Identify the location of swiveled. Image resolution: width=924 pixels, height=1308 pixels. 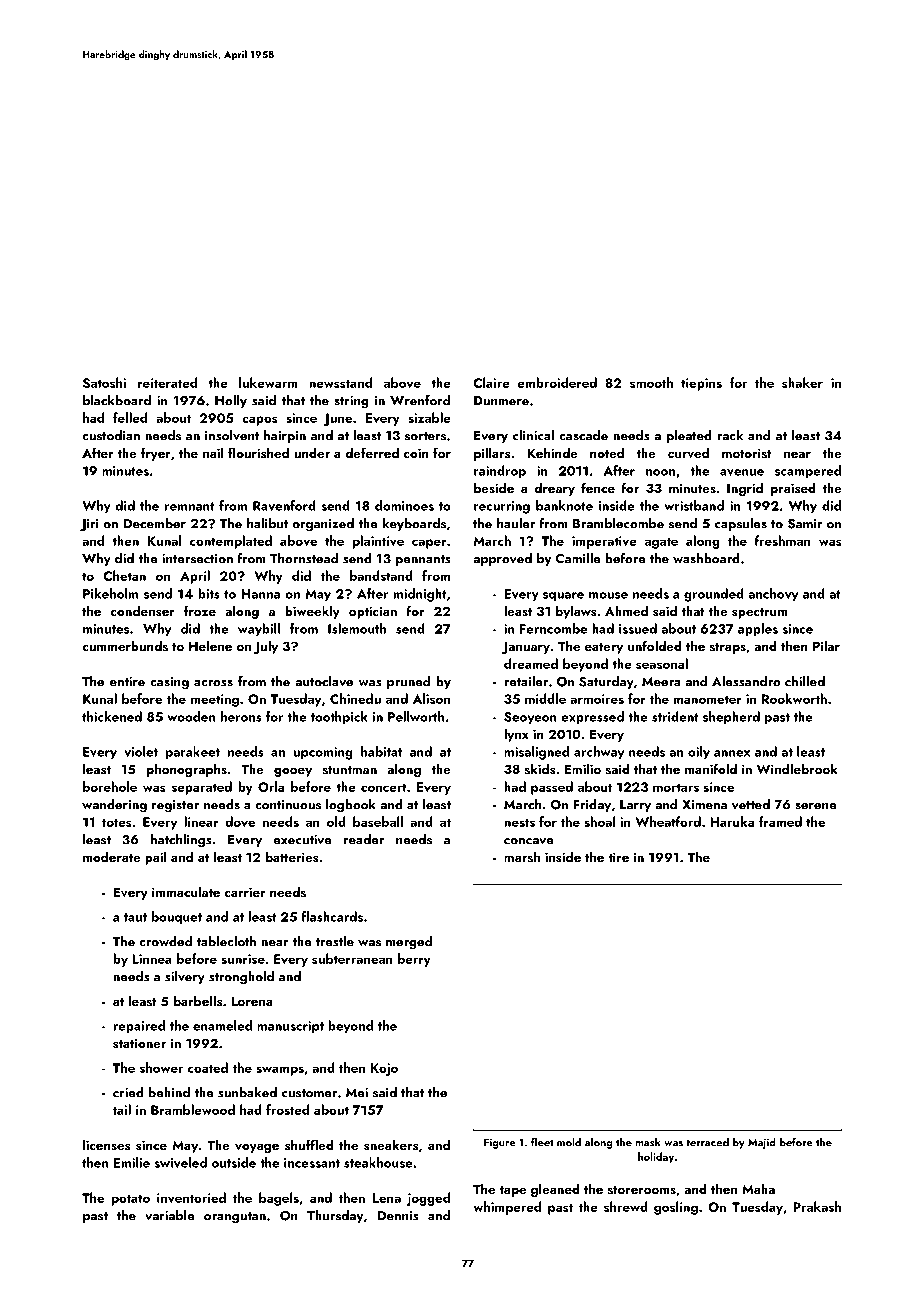
(180, 1162).
